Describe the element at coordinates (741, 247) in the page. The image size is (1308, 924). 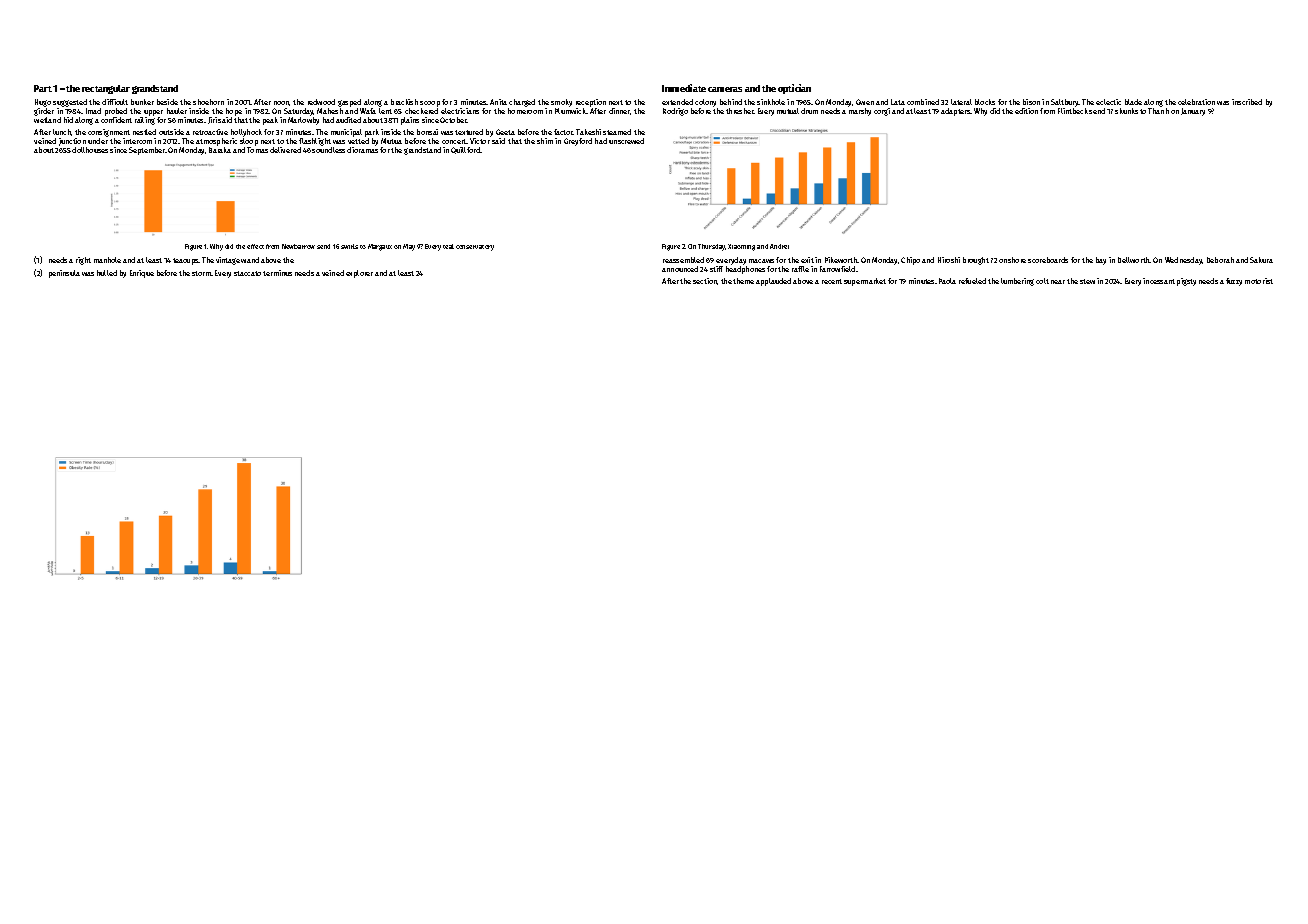
I see `Xiaoming` at that location.
